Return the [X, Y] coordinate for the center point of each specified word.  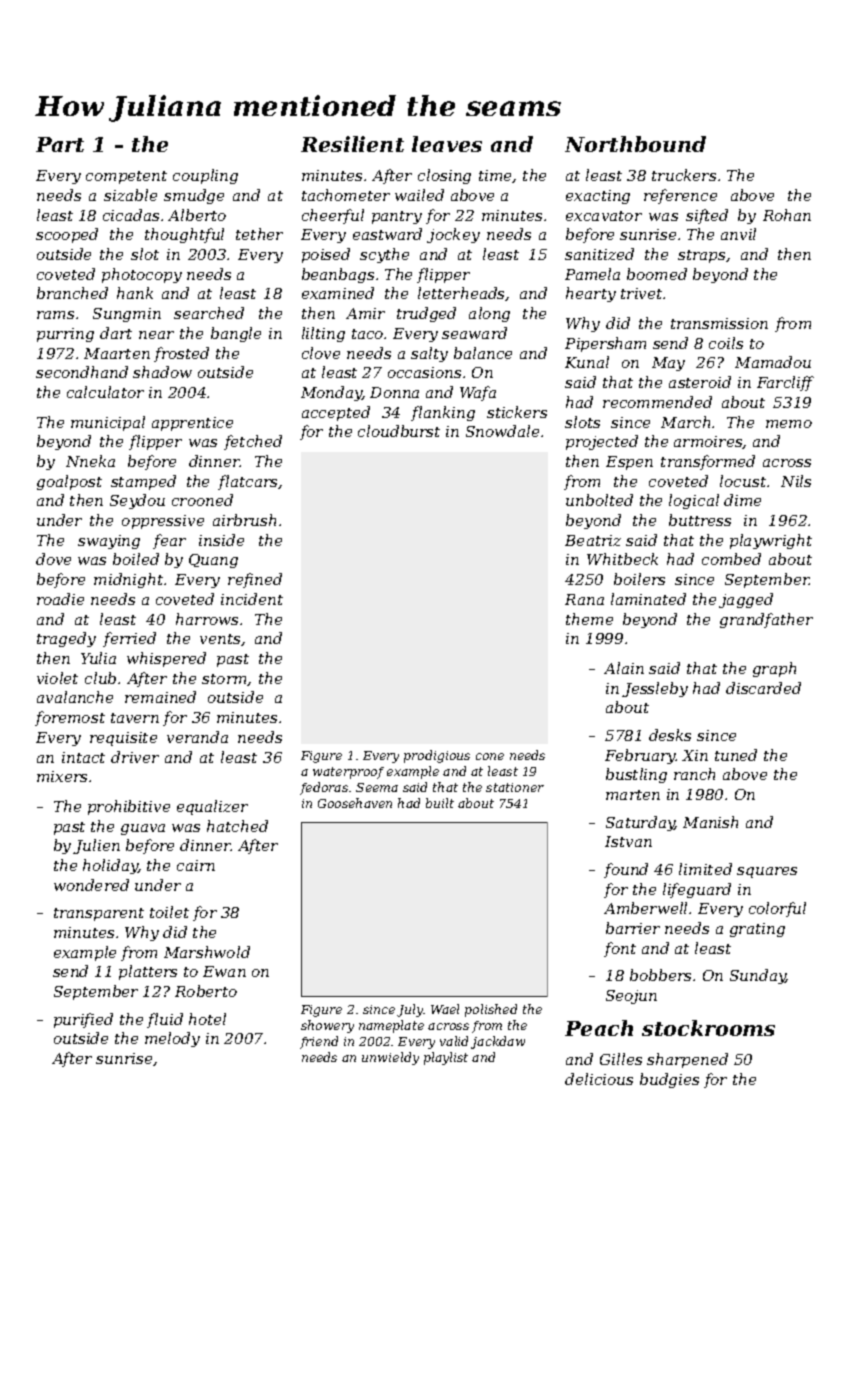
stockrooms [708, 1028]
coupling [205, 176]
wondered [91, 885]
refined [255, 580]
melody [172, 1039]
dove [53, 559]
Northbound [635, 144]
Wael [445, 1009]
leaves [447, 144]
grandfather [766, 620]
